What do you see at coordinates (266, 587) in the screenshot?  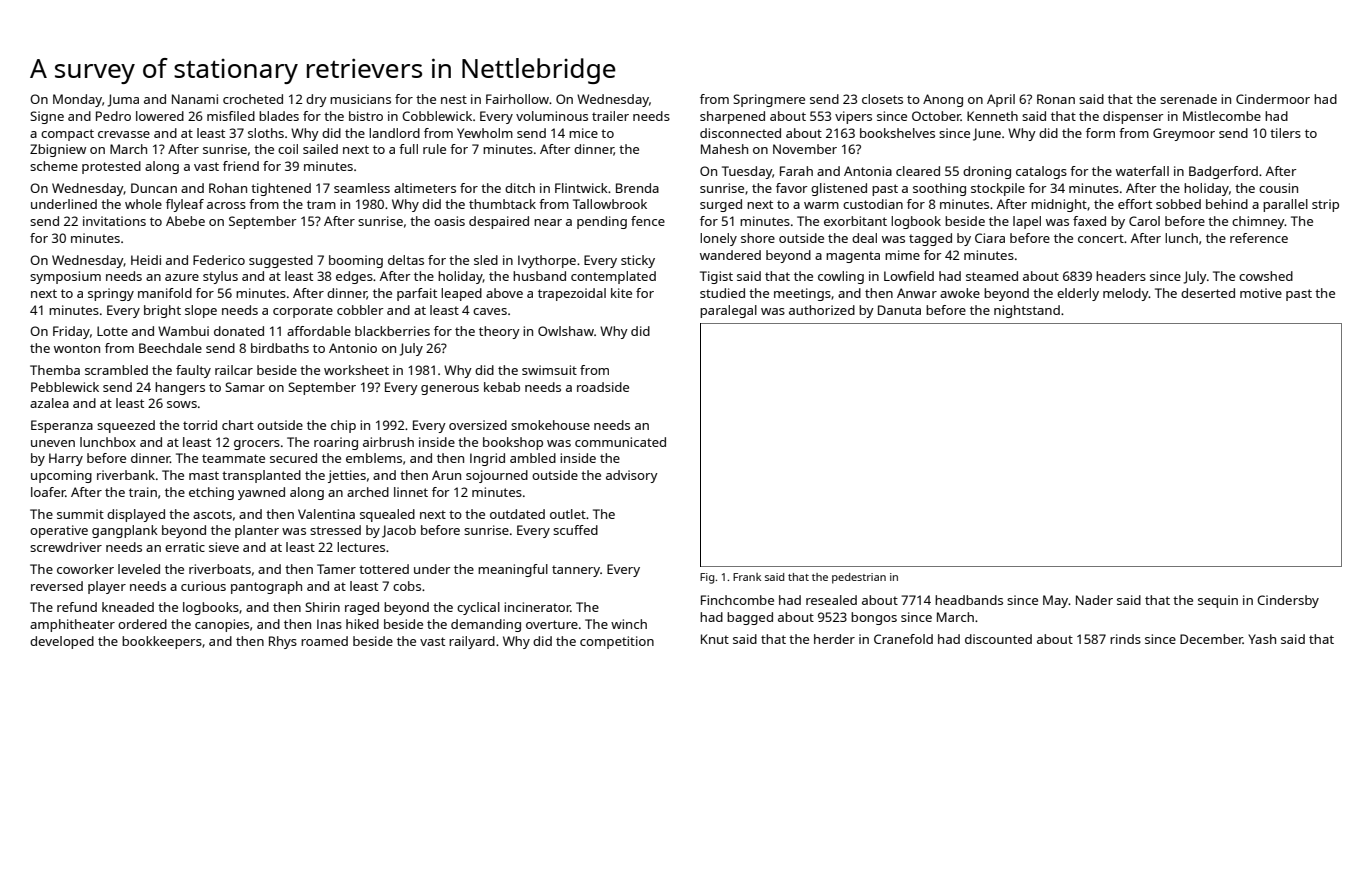 I see `pantograph` at bounding box center [266, 587].
